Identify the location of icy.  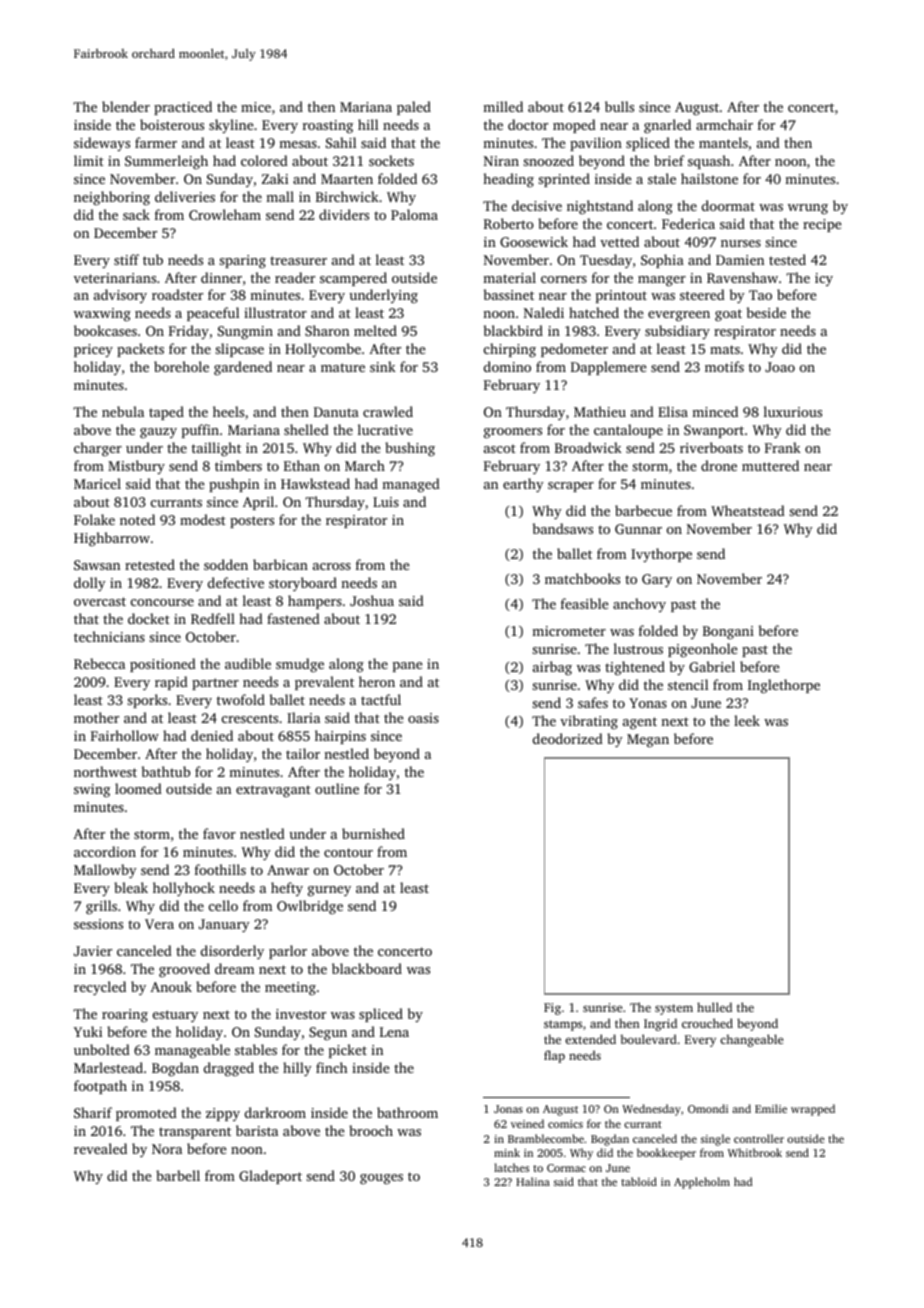
(824, 279).
